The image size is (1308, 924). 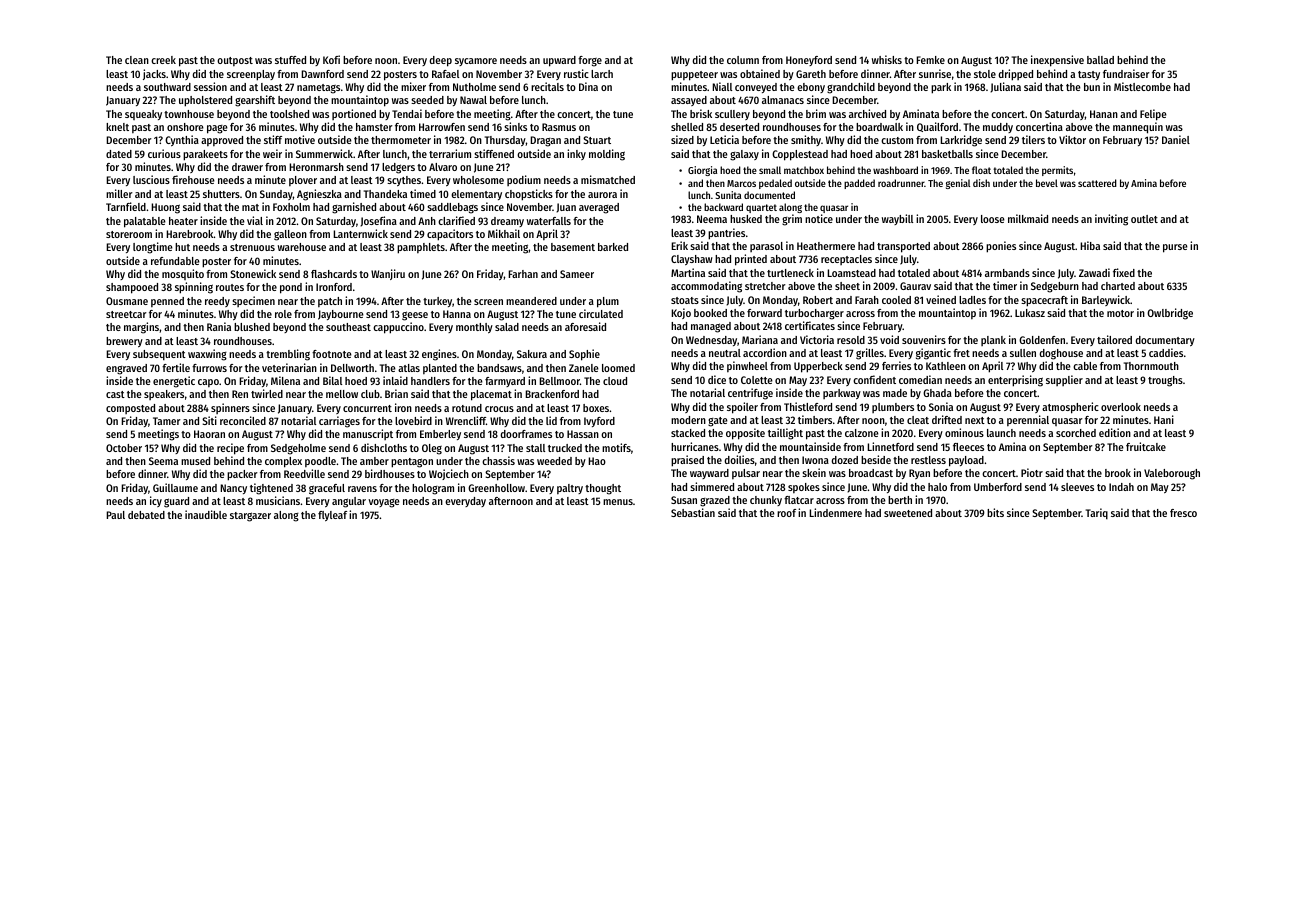 What do you see at coordinates (1175, 248) in the screenshot?
I see `purse` at bounding box center [1175, 248].
